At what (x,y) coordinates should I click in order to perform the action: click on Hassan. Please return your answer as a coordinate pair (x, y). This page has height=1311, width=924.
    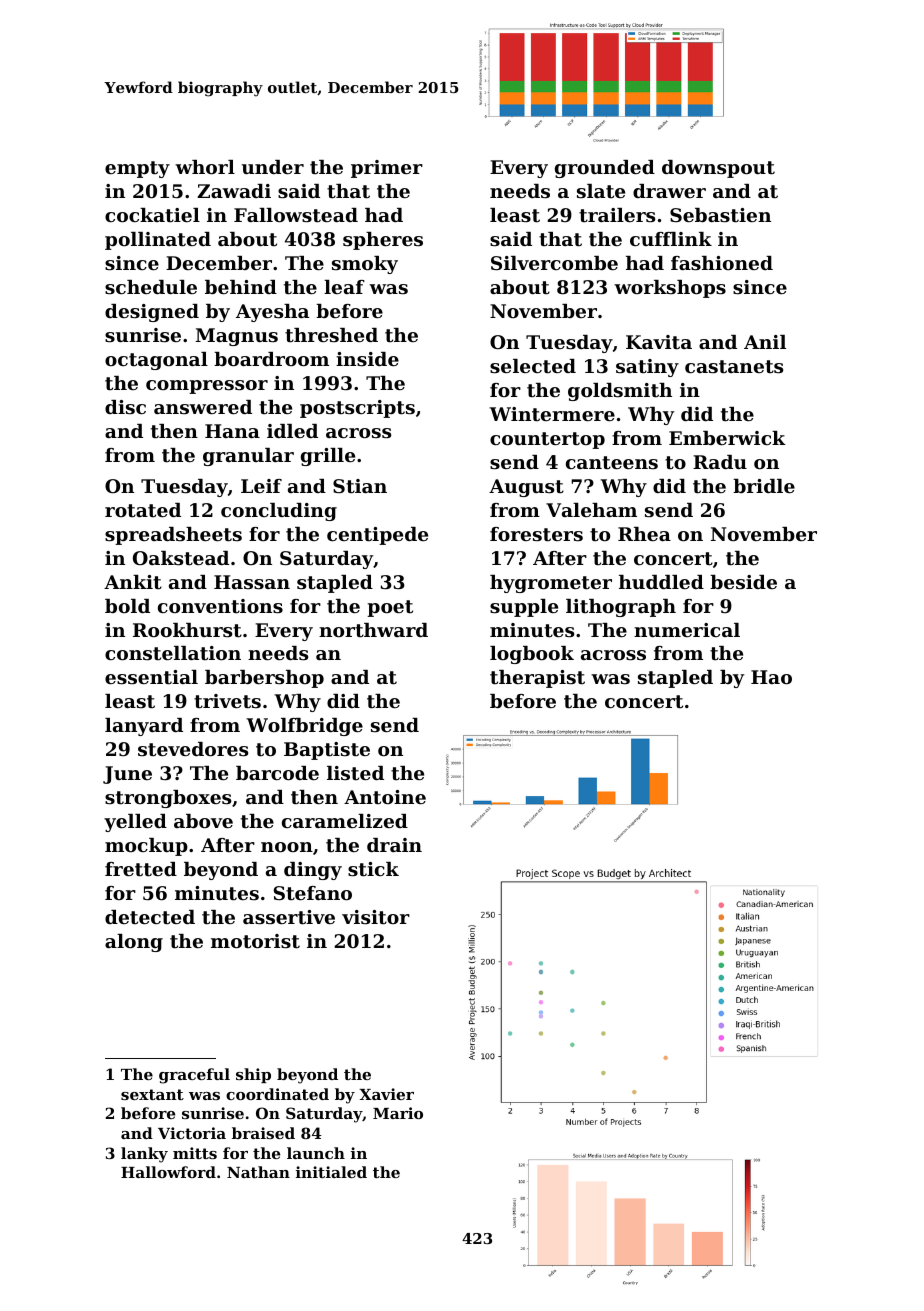
    Looking at the image, I should click on (252, 582).
